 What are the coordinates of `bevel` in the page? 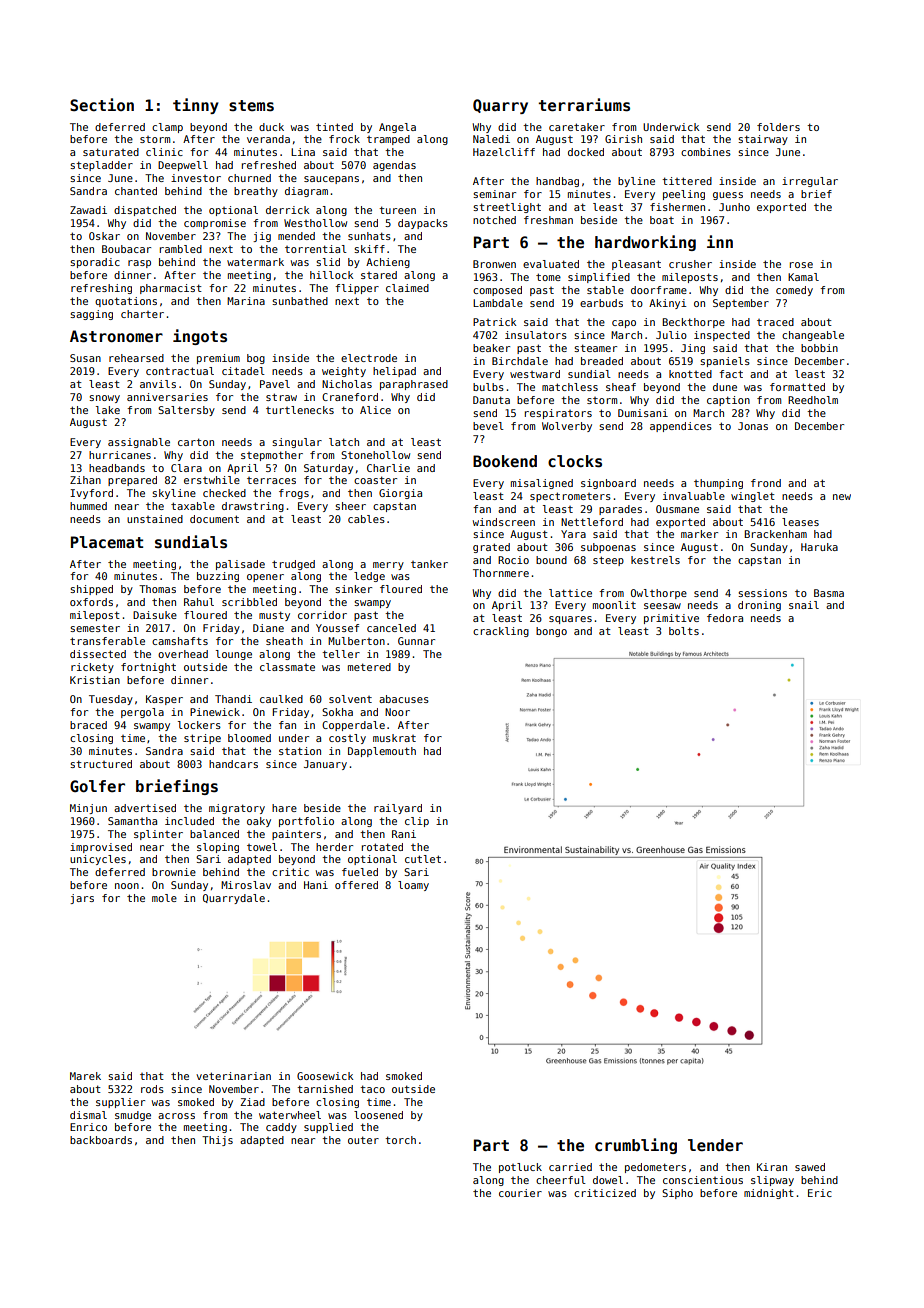 It's located at (488, 426).
